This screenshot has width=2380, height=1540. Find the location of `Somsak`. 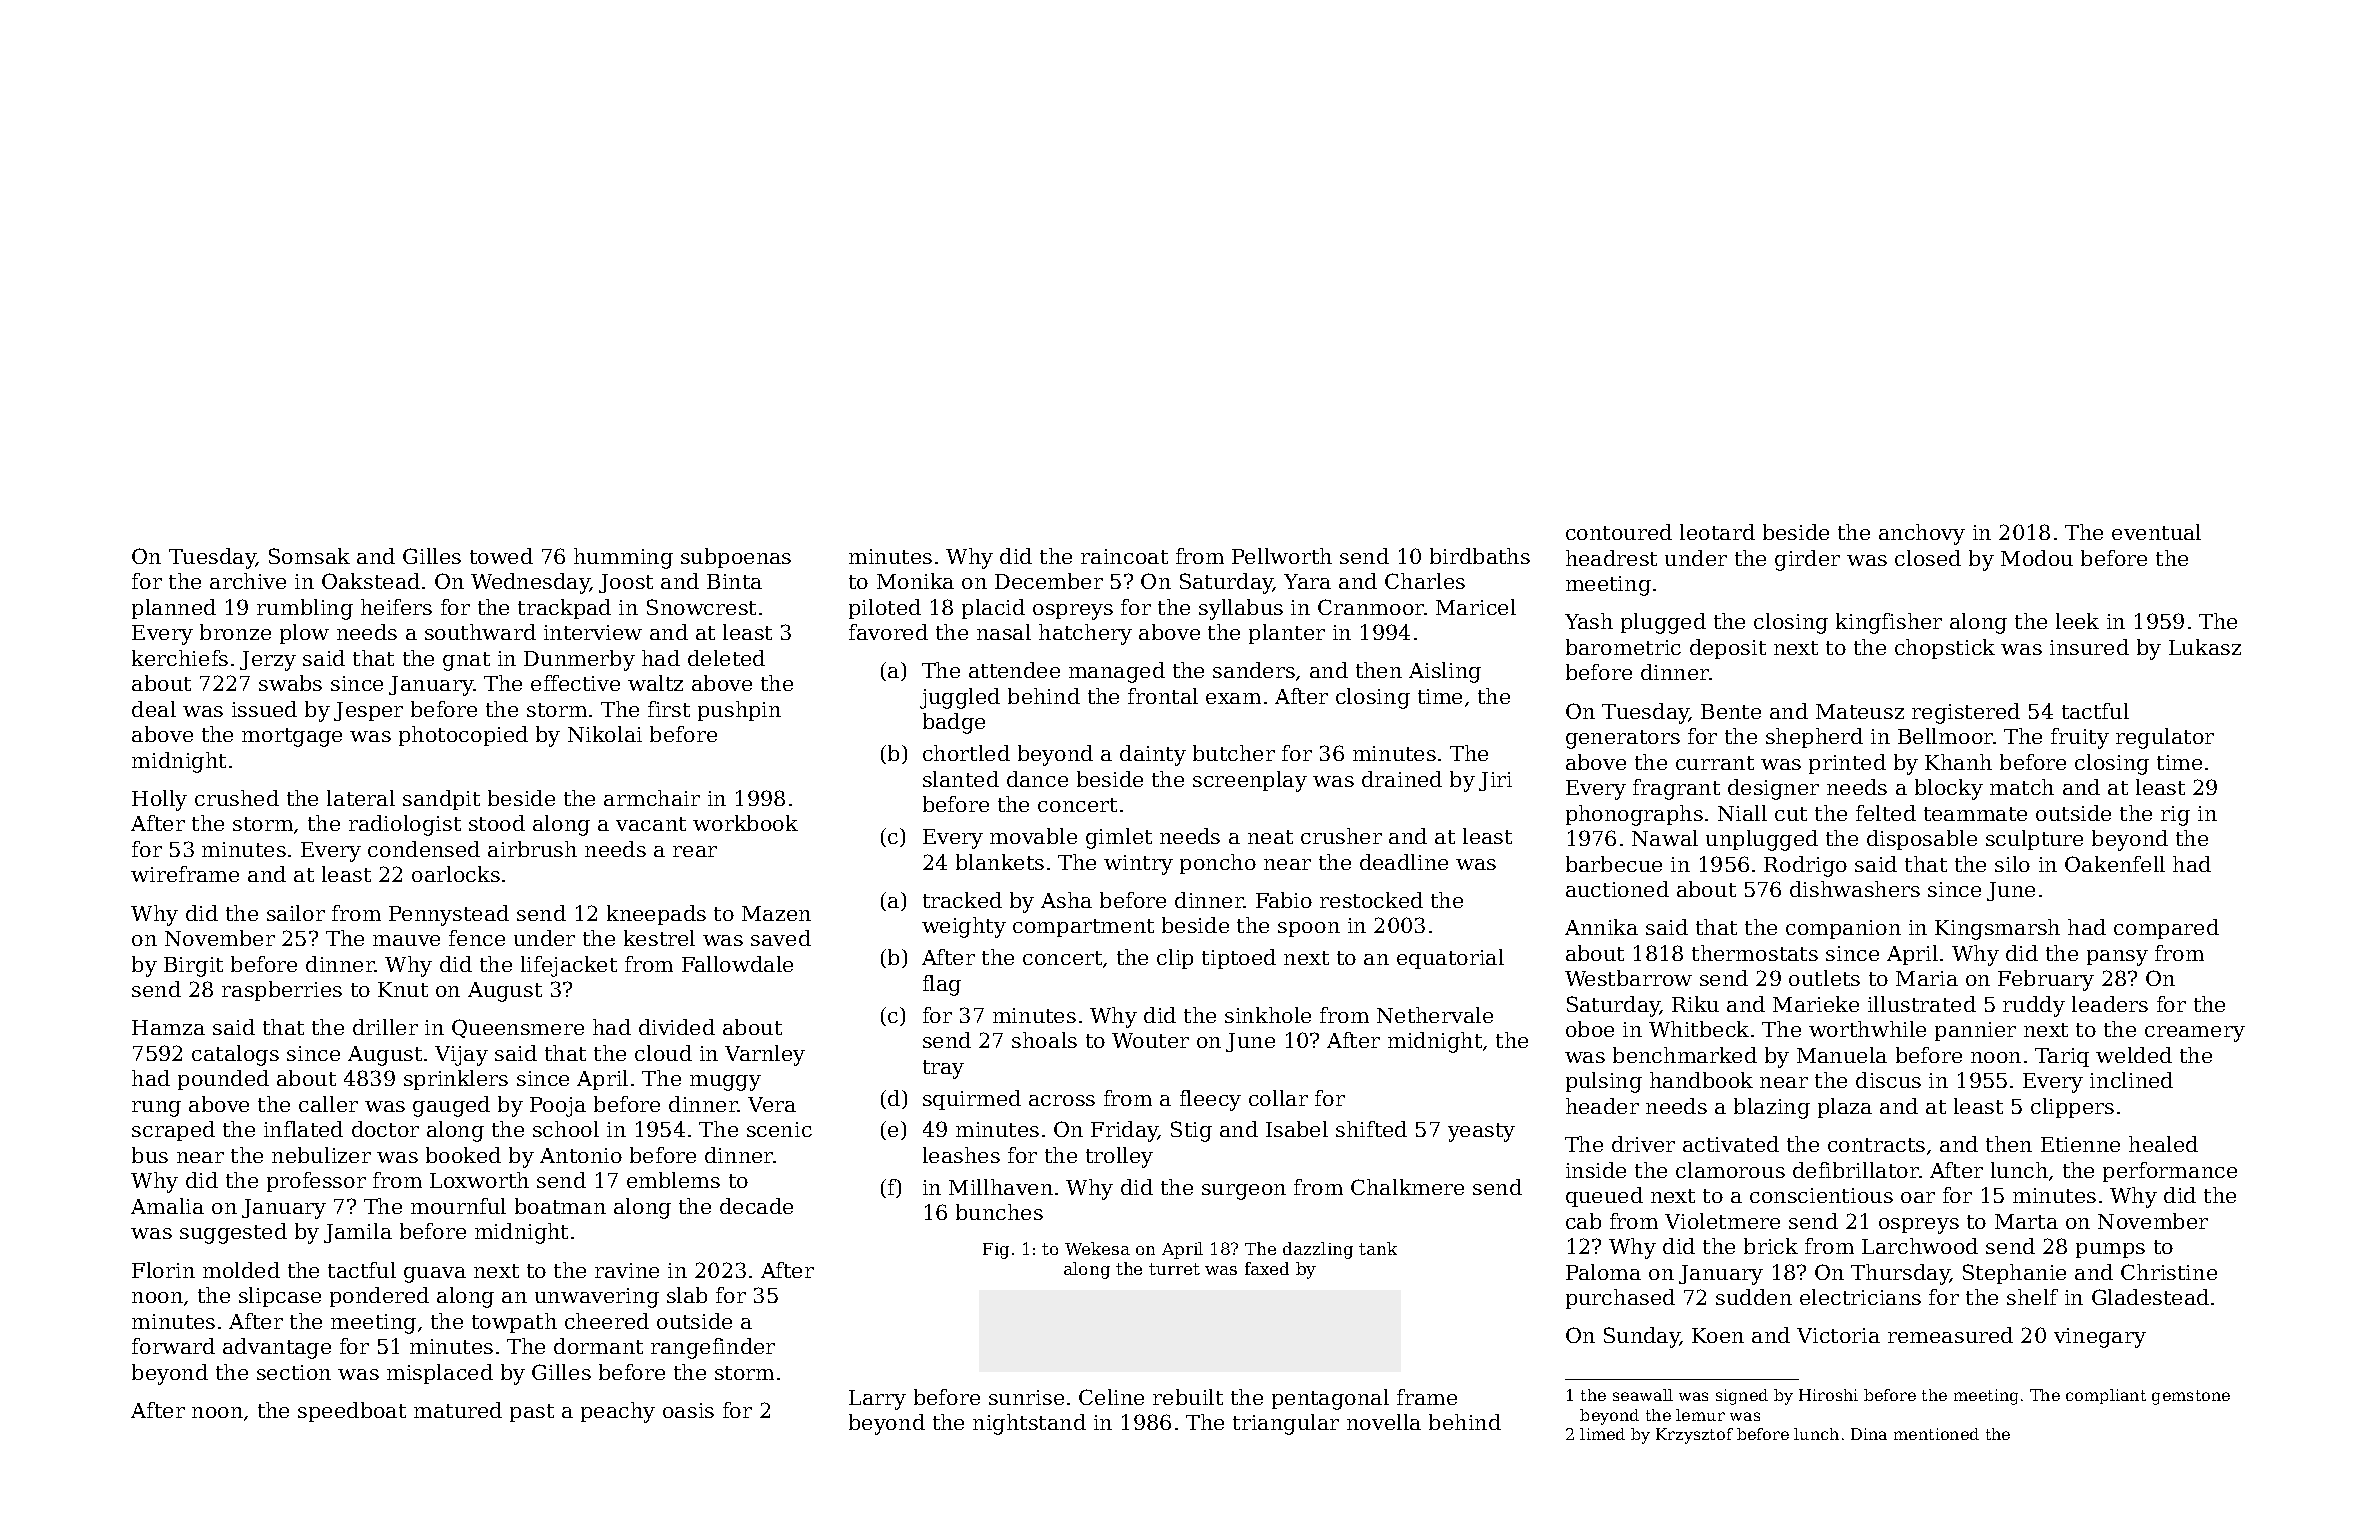

Somsak is located at coordinates (309, 556).
